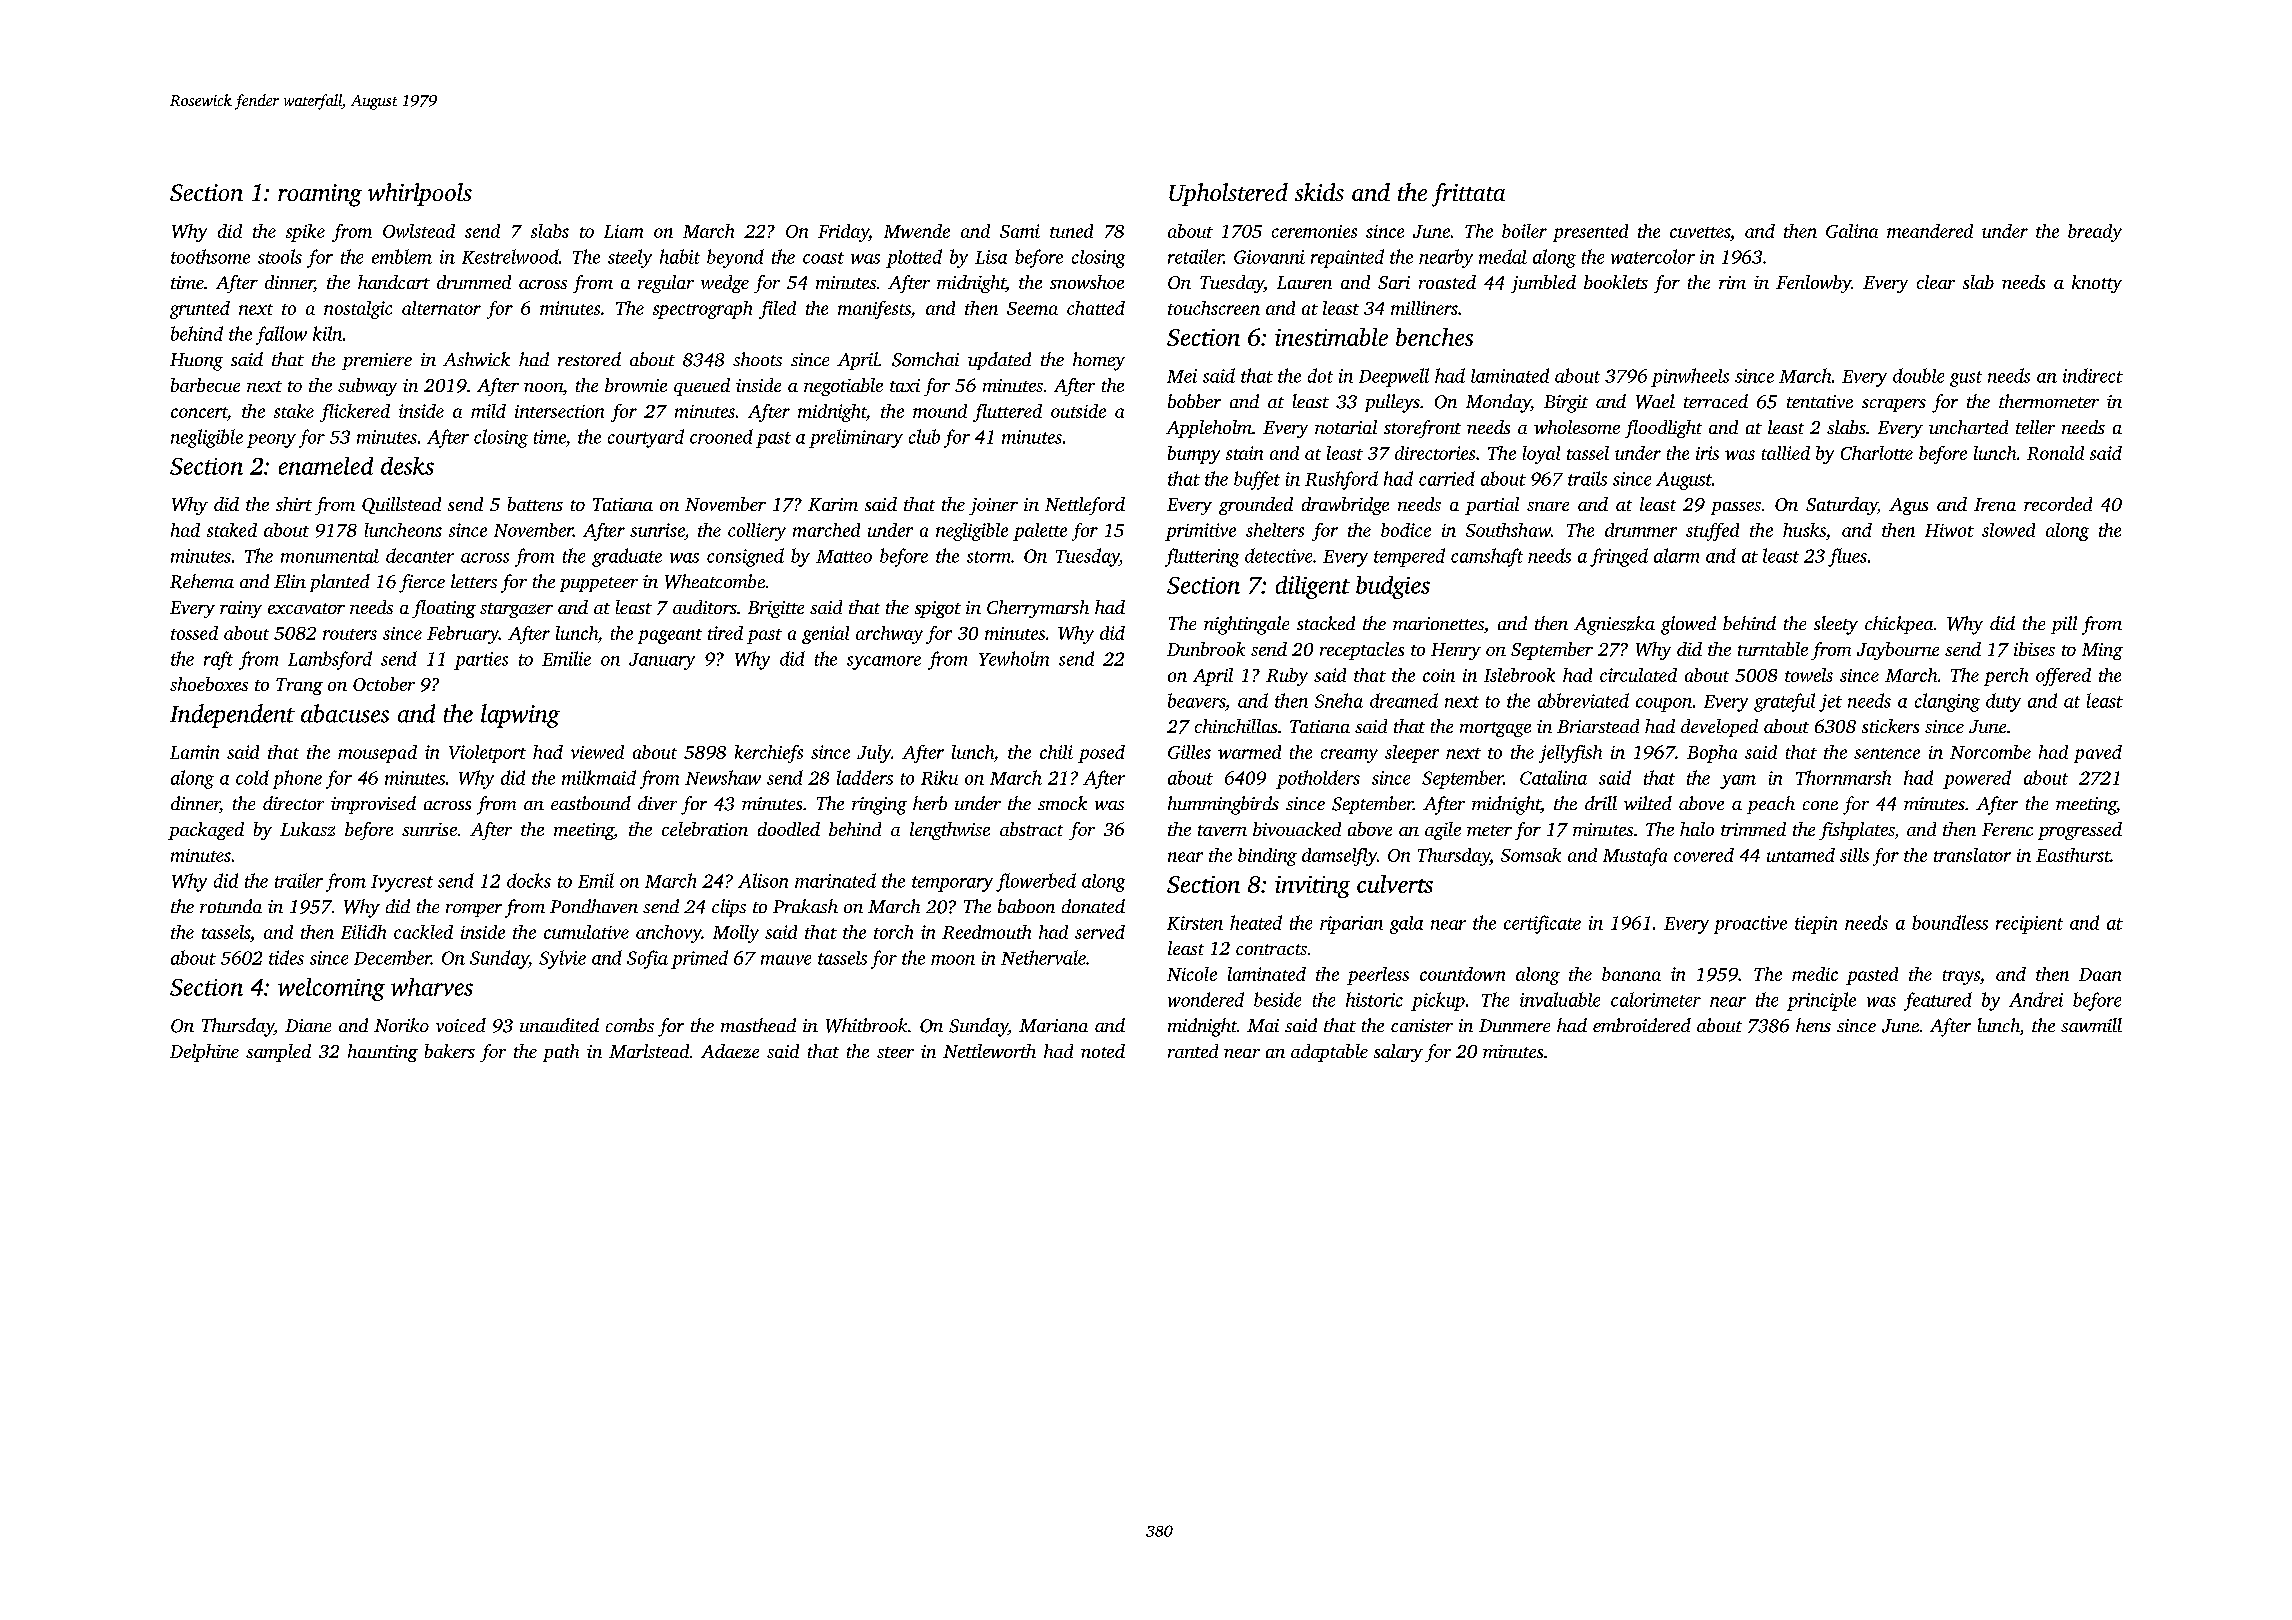  I want to click on frittata, so click(1468, 195).
